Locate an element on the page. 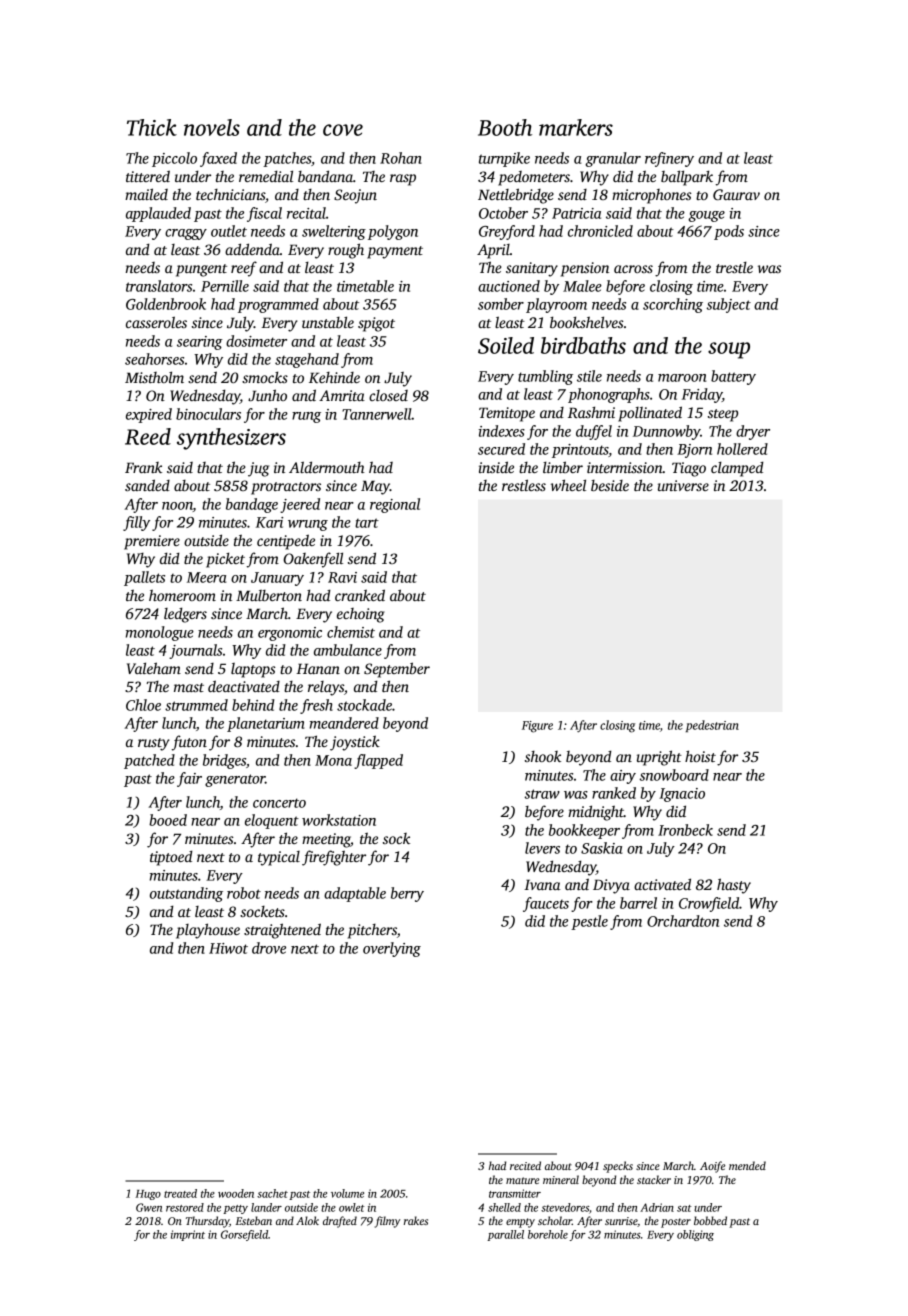 The height and width of the image is (1316, 908). microphones is located at coordinates (652, 196).
